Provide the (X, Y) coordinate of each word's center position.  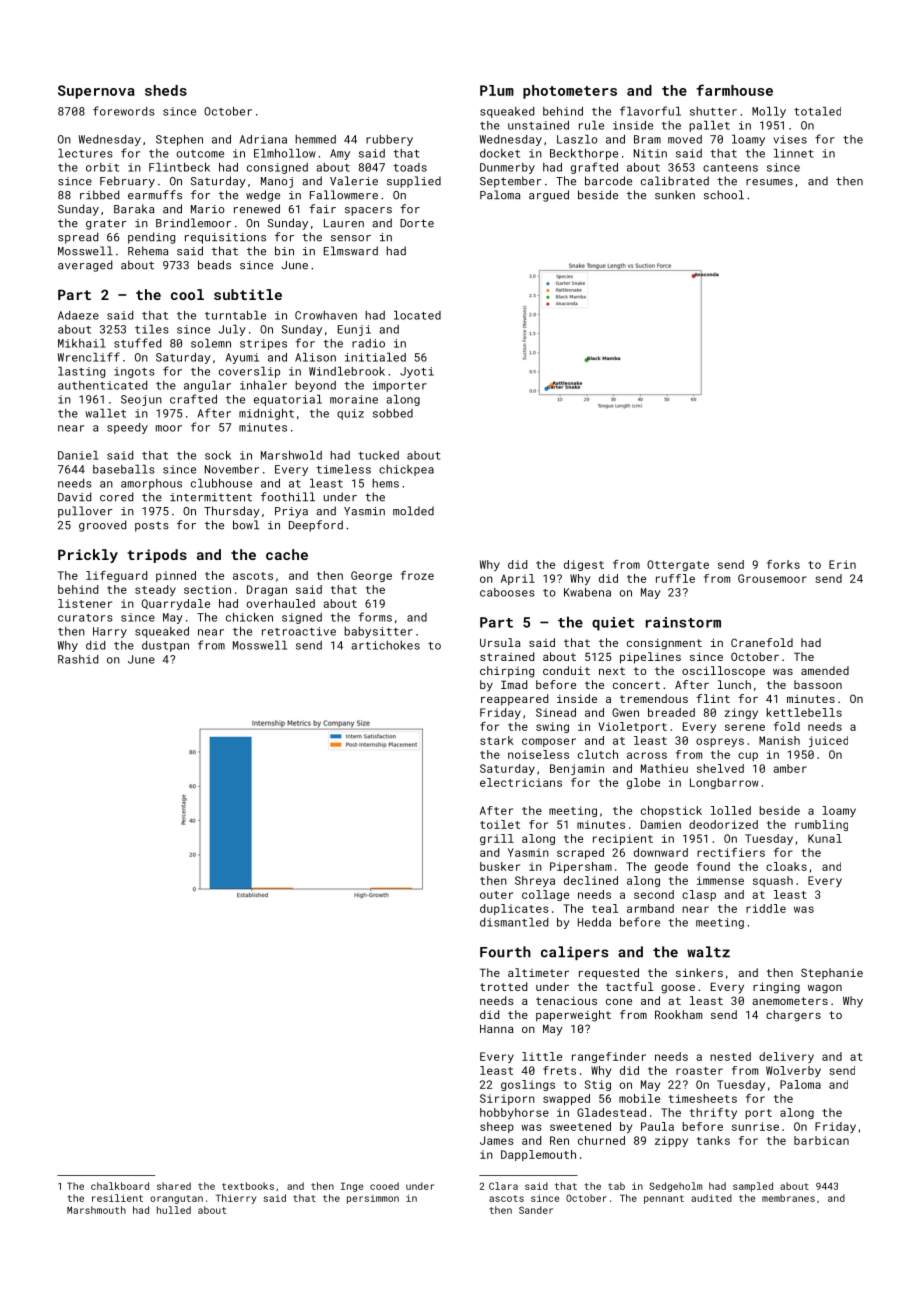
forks (783, 564)
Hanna (497, 1028)
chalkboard (120, 1186)
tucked (378, 455)
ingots (134, 372)
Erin (842, 564)
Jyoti (417, 372)
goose (678, 989)
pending (151, 238)
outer (496, 895)
